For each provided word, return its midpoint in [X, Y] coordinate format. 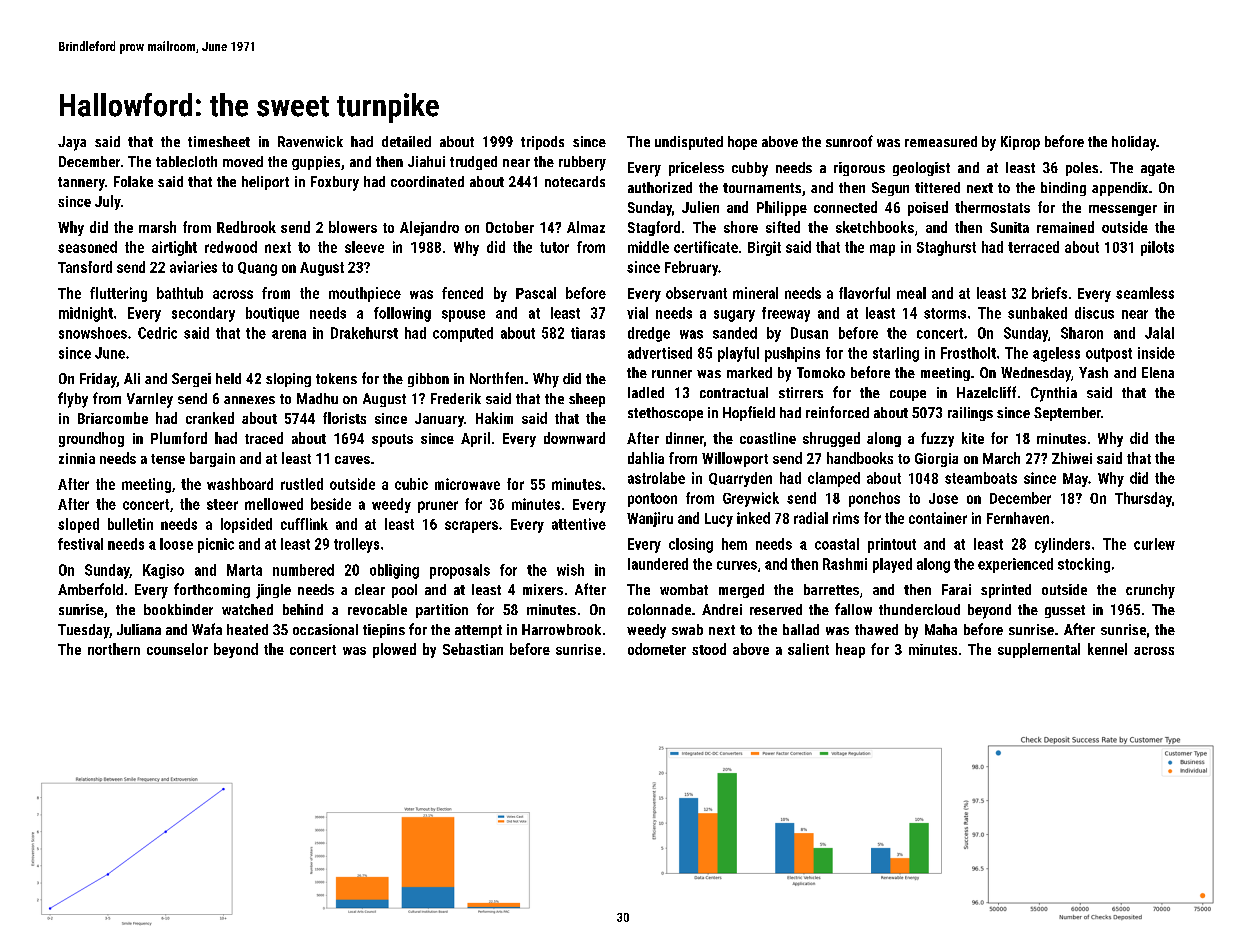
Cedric [157, 333]
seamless [1145, 293]
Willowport [735, 459]
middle [648, 247]
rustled [302, 484]
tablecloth [186, 161]
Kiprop [1020, 143]
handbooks [860, 458]
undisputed [689, 143]
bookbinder [178, 609]
